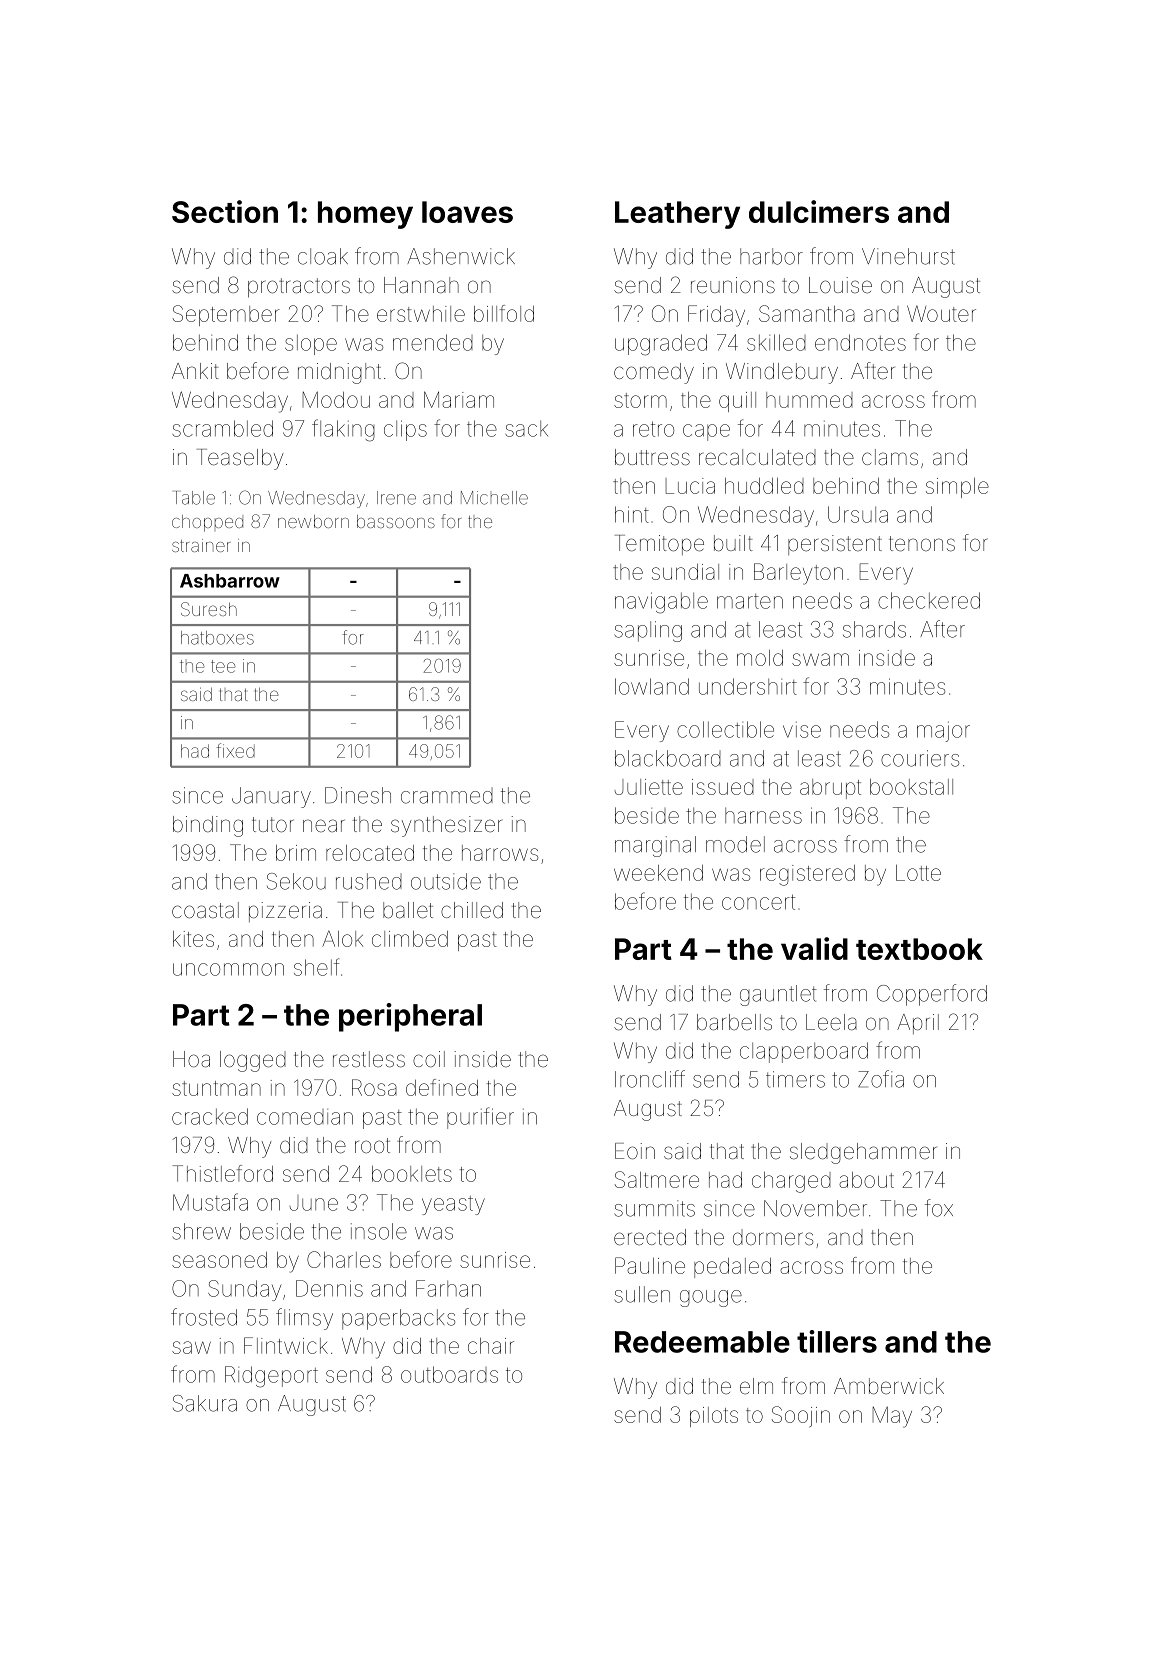 The height and width of the page is (1654, 1165). What do you see at coordinates (819, 211) in the page?
I see `dulcimers` at bounding box center [819, 211].
